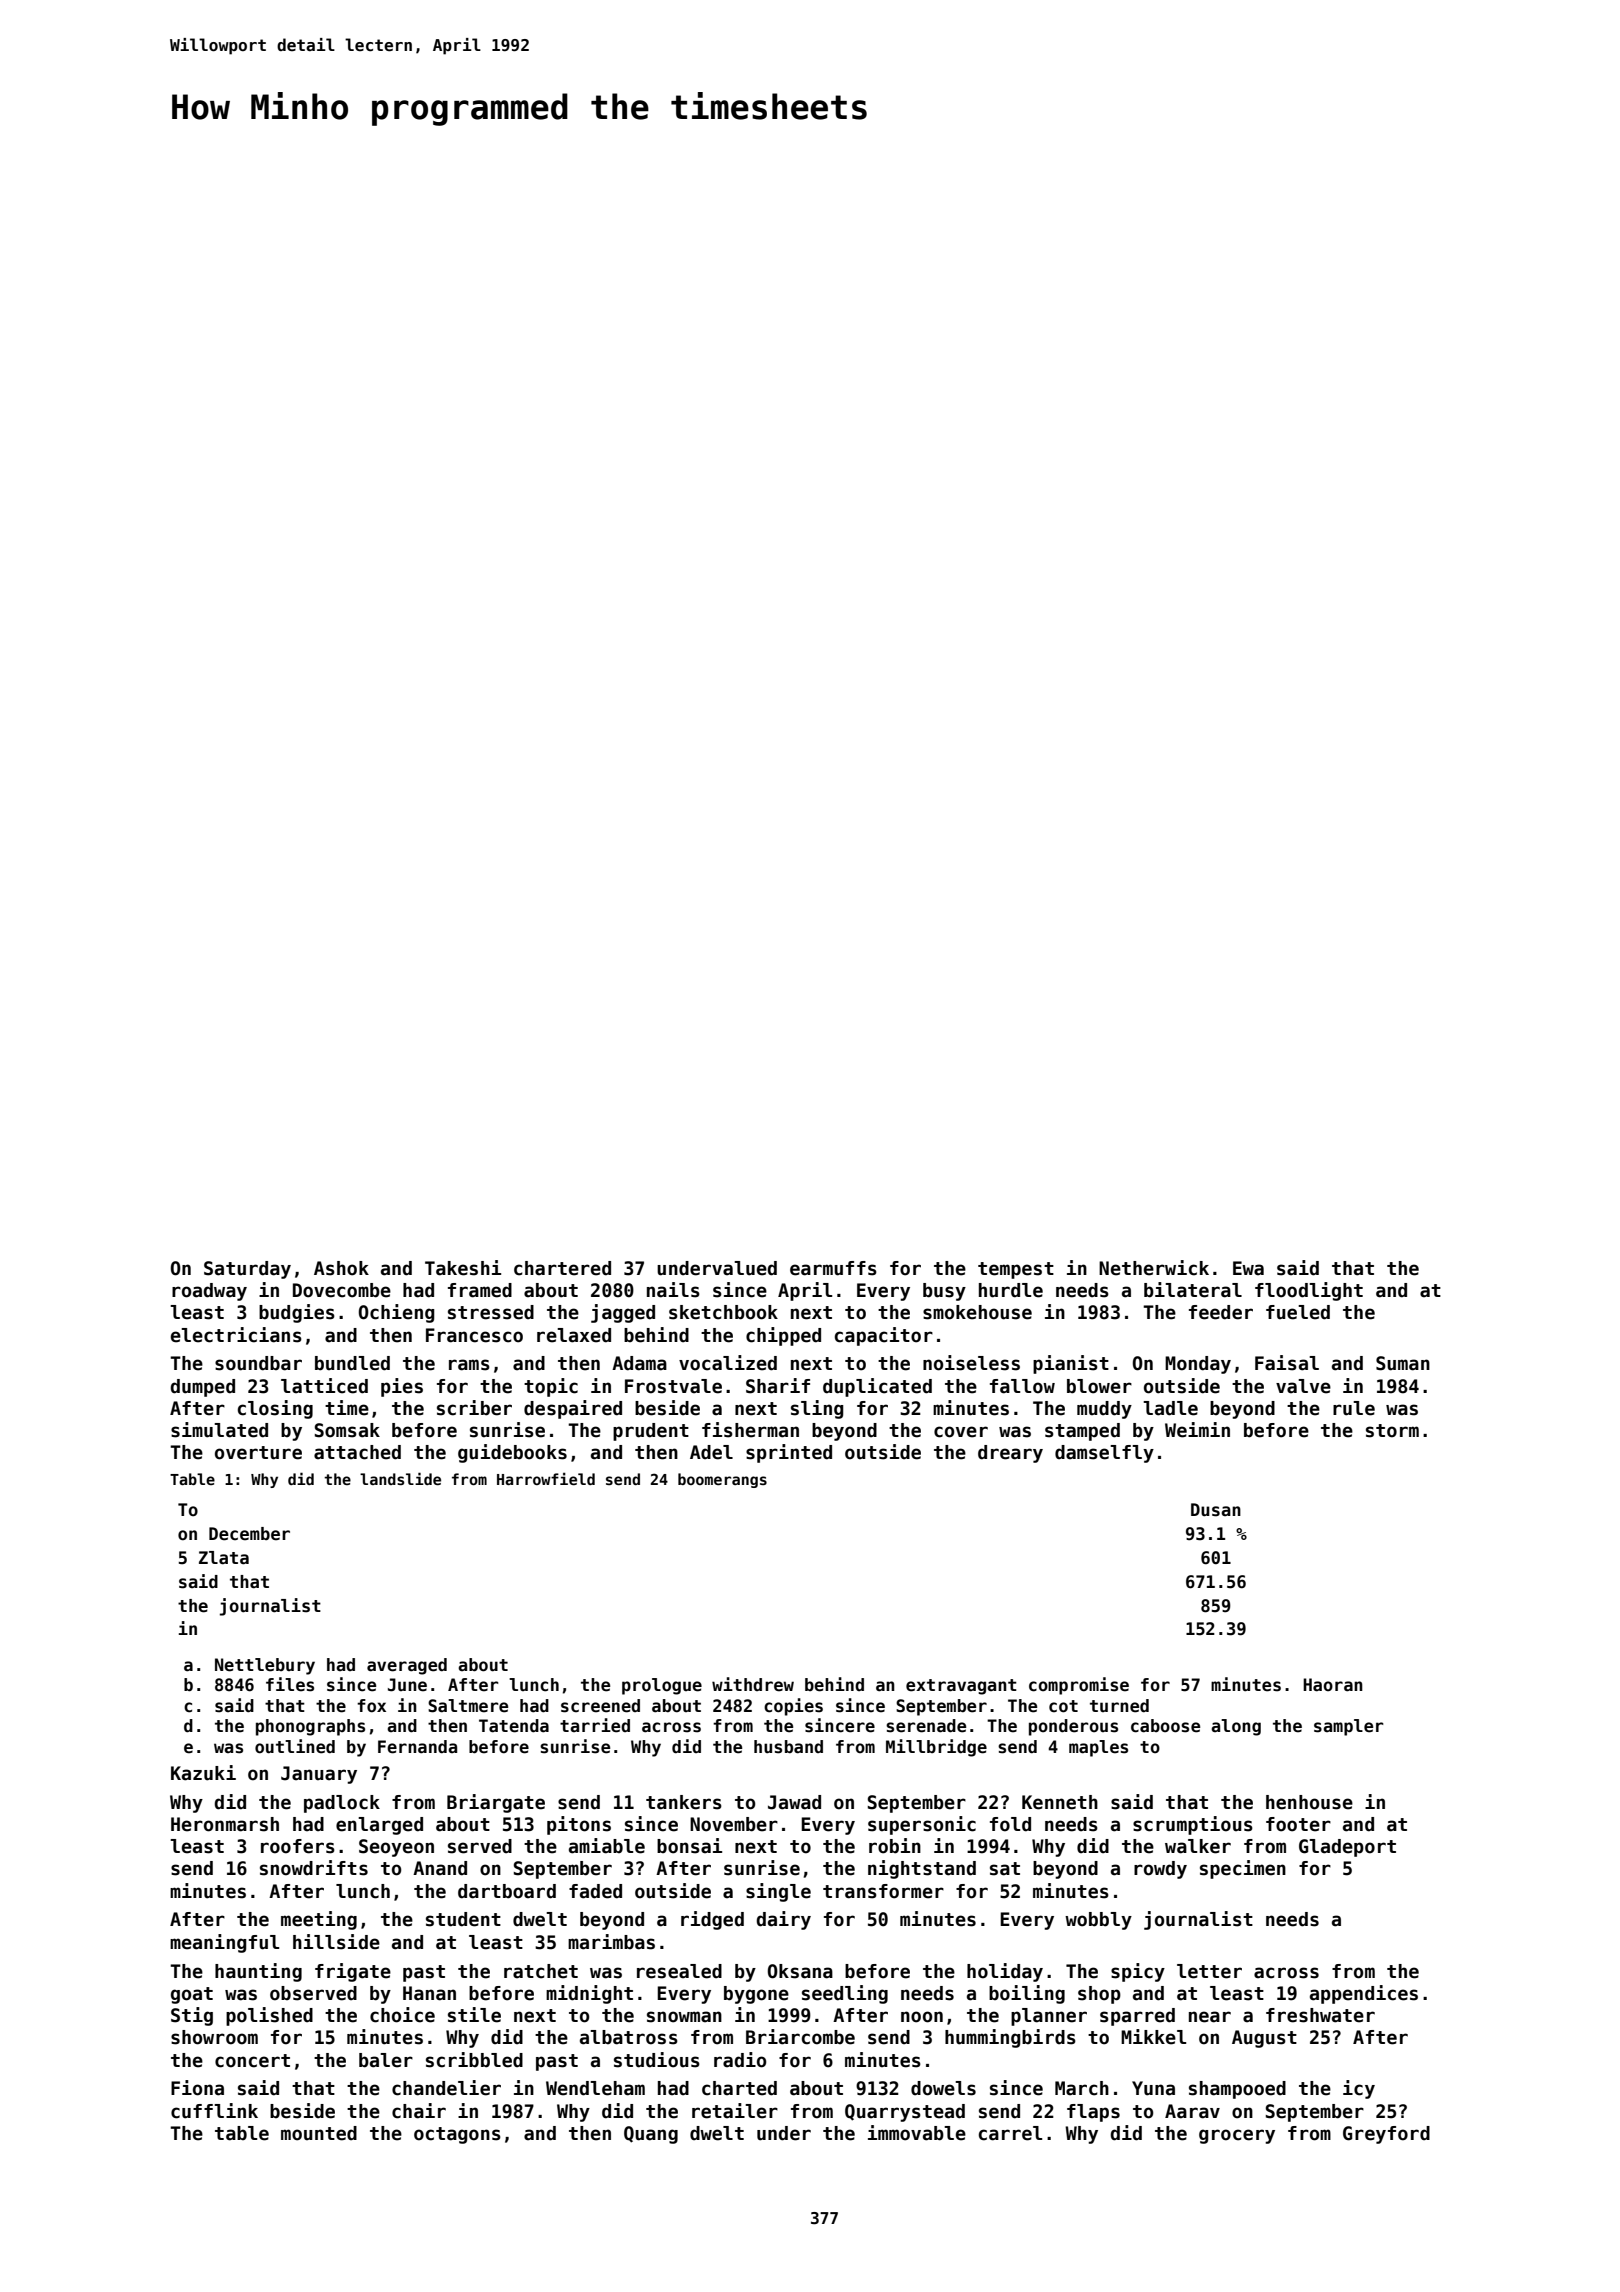 This image has height=2292, width=1620. I want to click on Ashok, so click(341, 1268).
